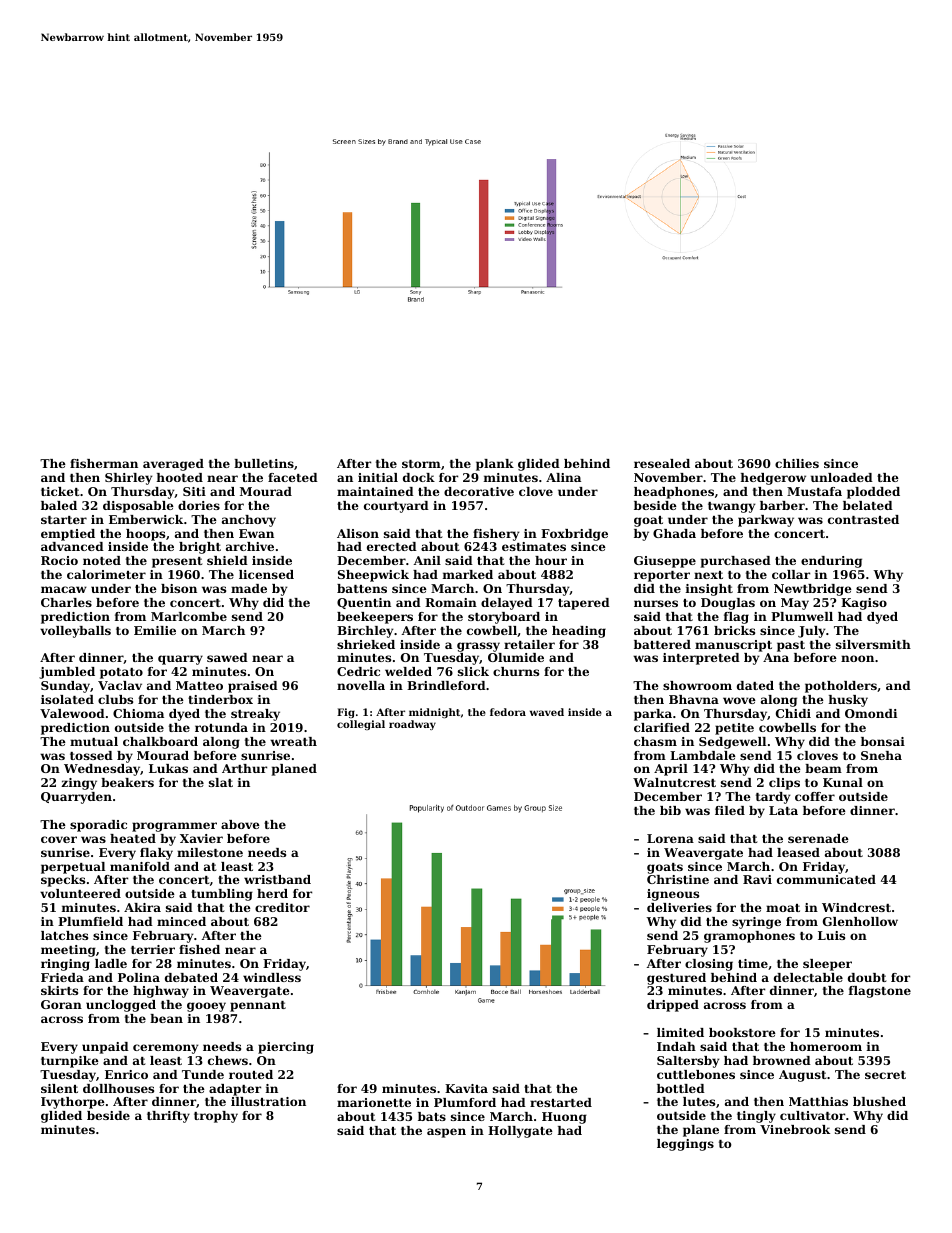  Describe the element at coordinates (293, 741) in the image. I see `wreath` at that location.
